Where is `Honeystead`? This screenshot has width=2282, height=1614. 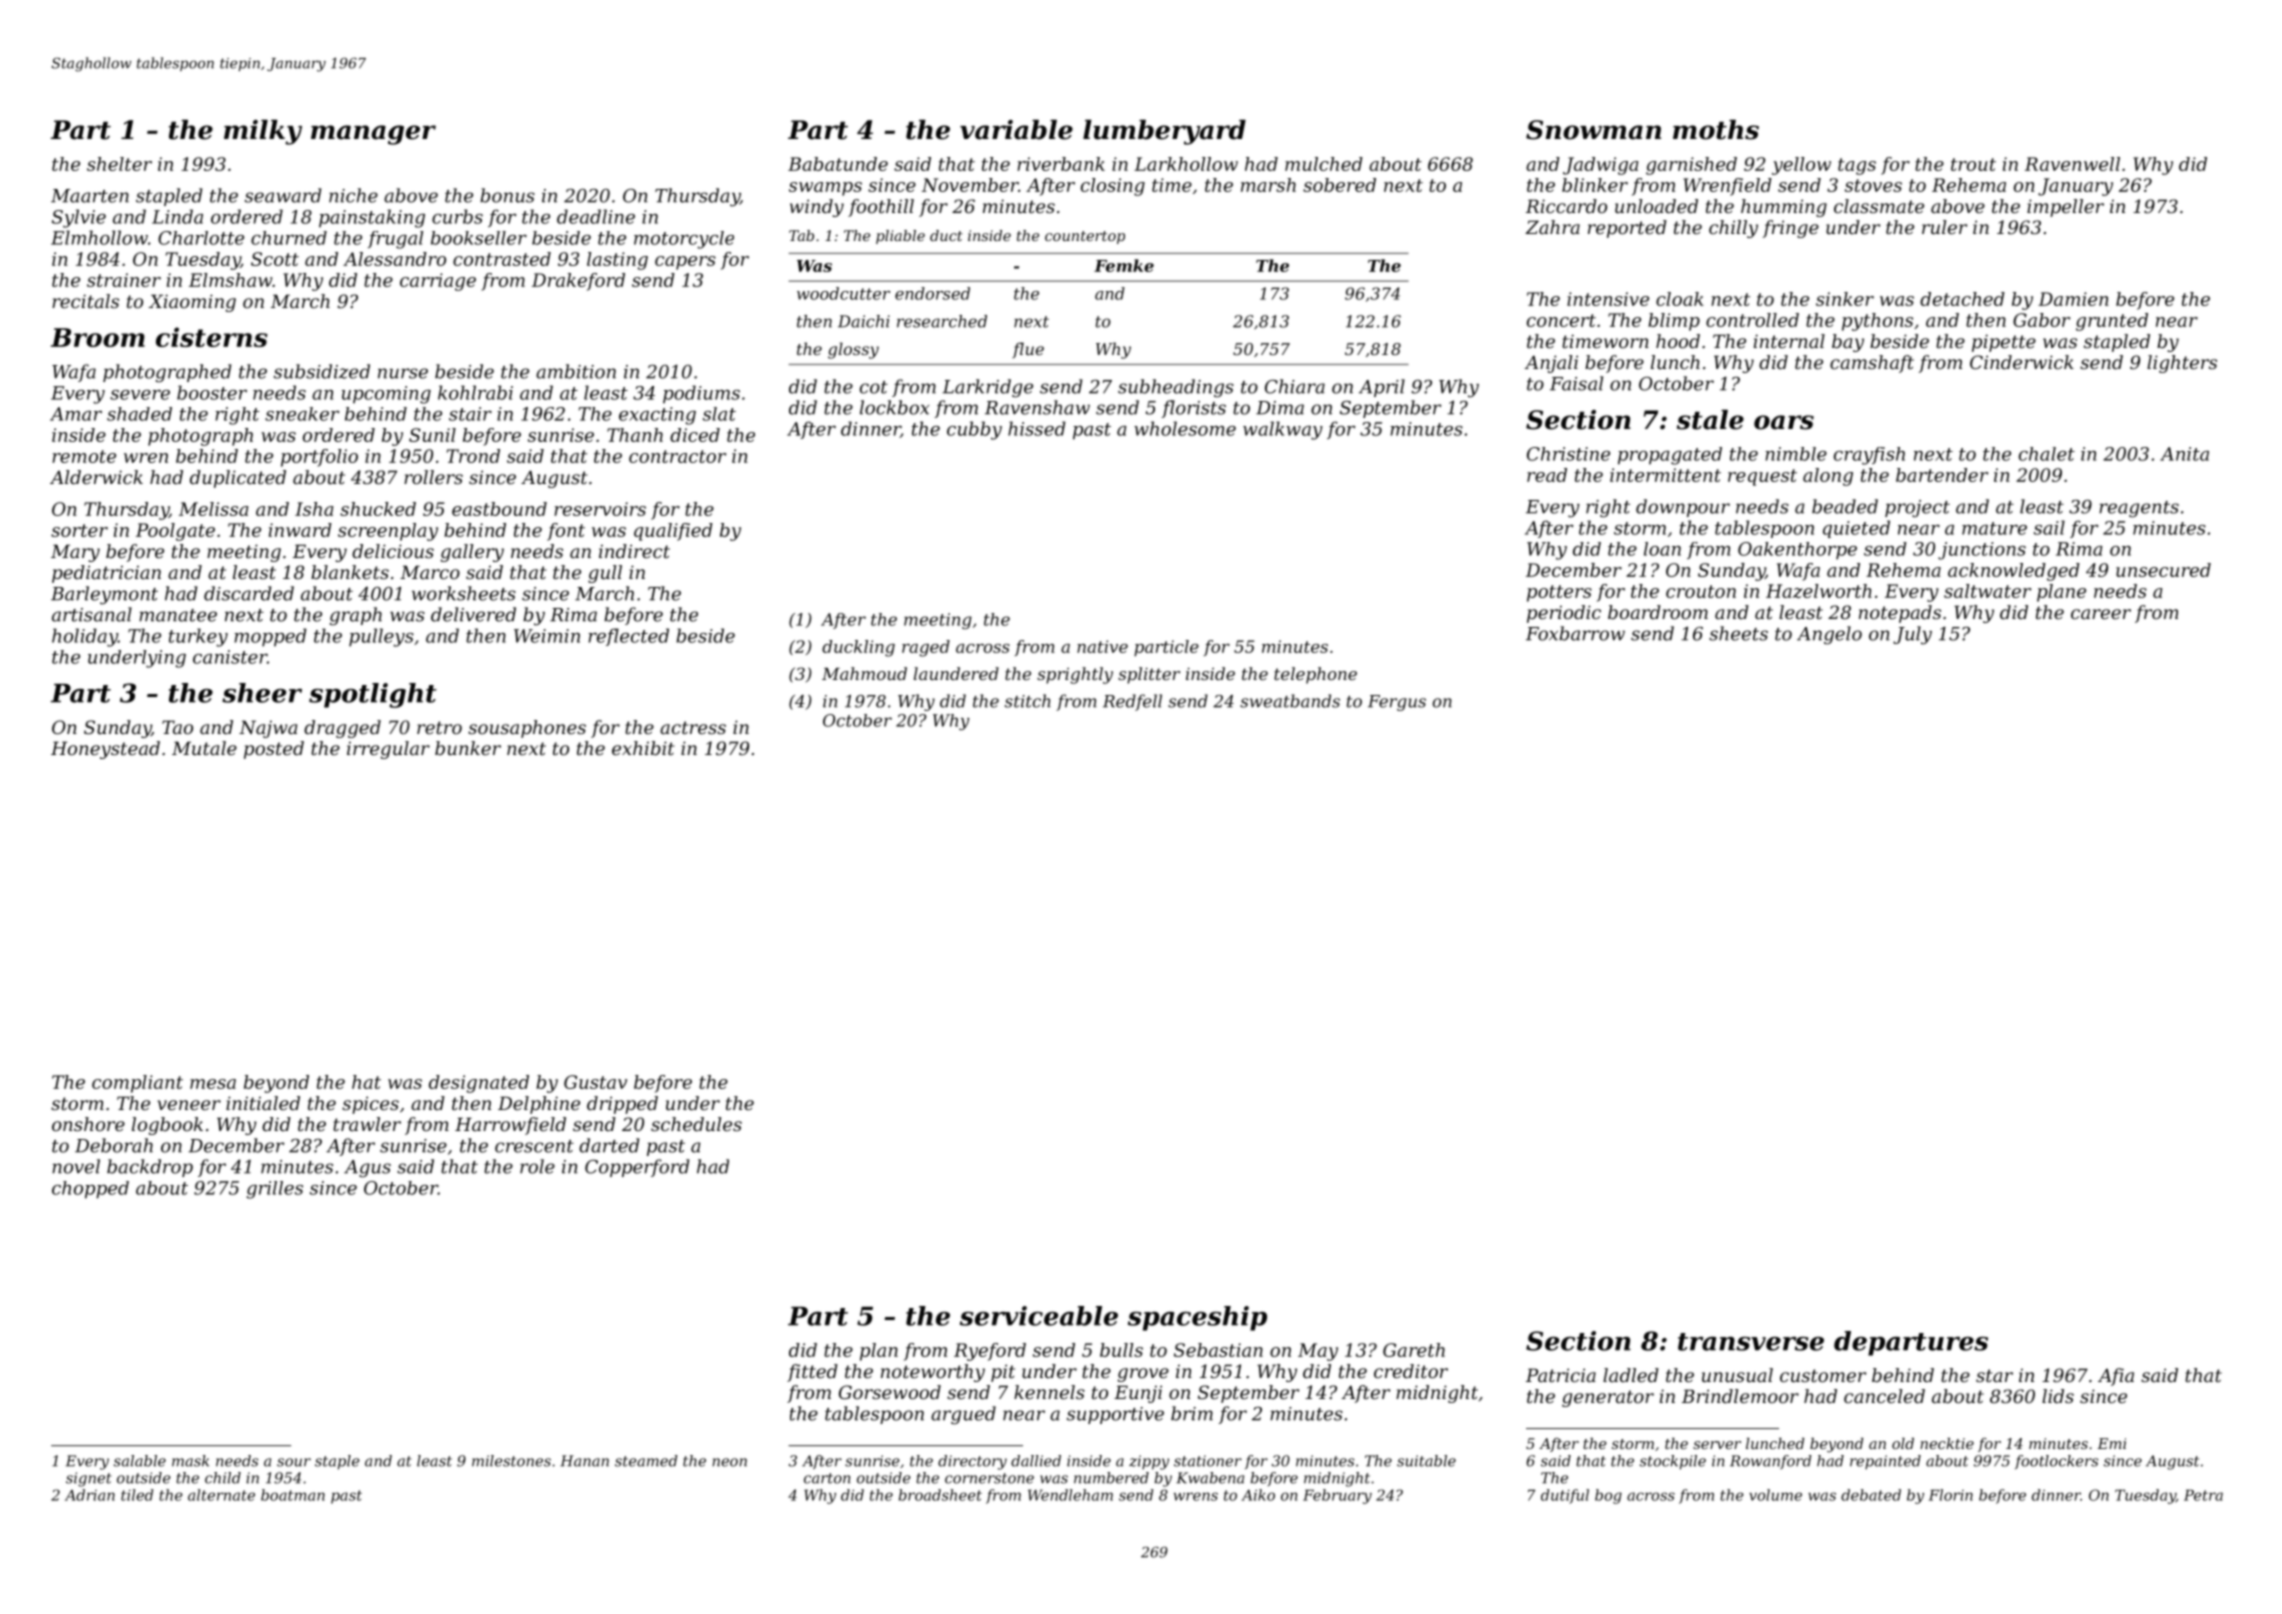 Honeystead is located at coordinates (105, 750).
